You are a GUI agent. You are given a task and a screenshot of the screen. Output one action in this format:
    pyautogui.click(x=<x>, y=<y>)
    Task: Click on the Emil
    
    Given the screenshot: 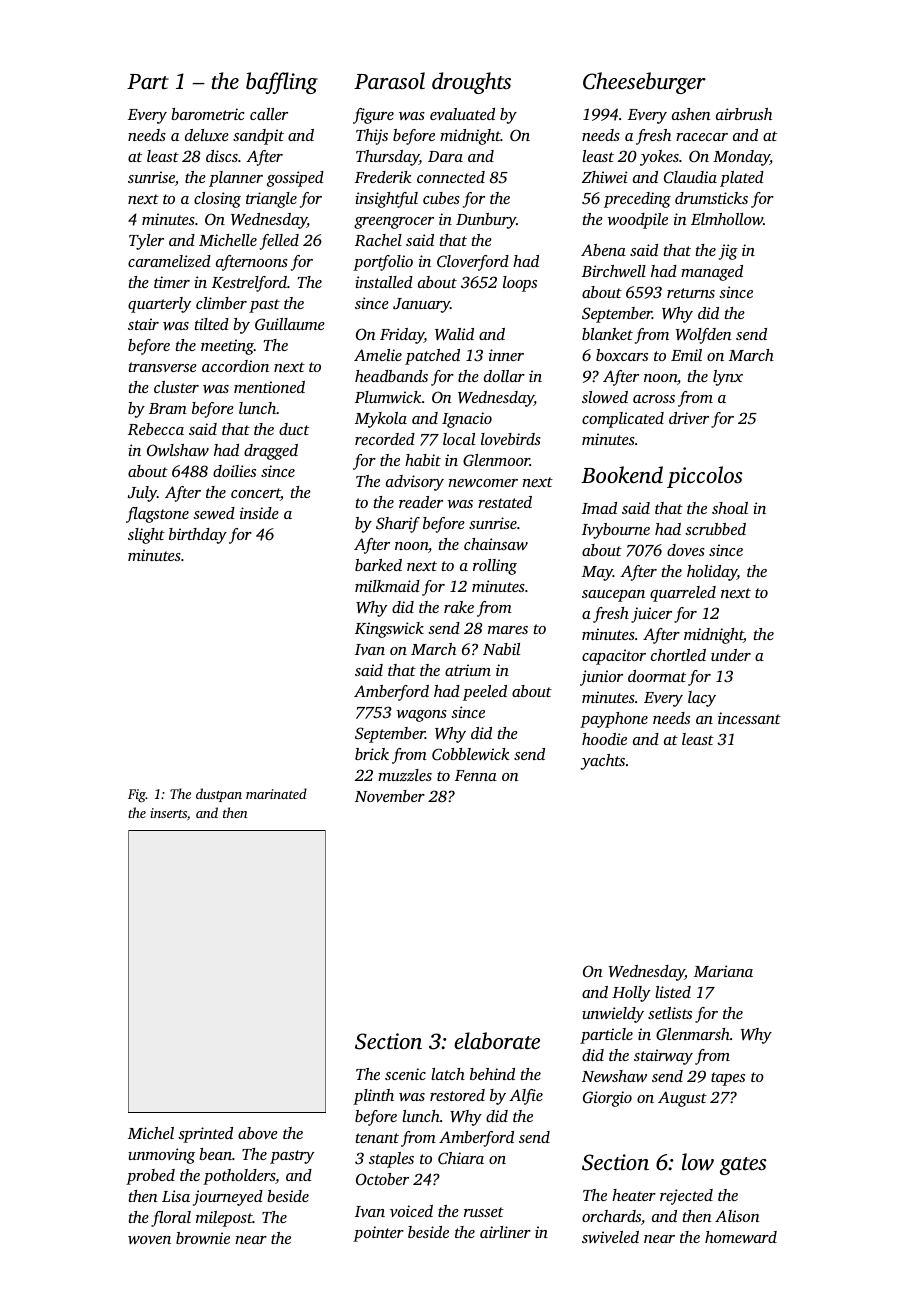 What is the action you would take?
    pyautogui.click(x=686, y=355)
